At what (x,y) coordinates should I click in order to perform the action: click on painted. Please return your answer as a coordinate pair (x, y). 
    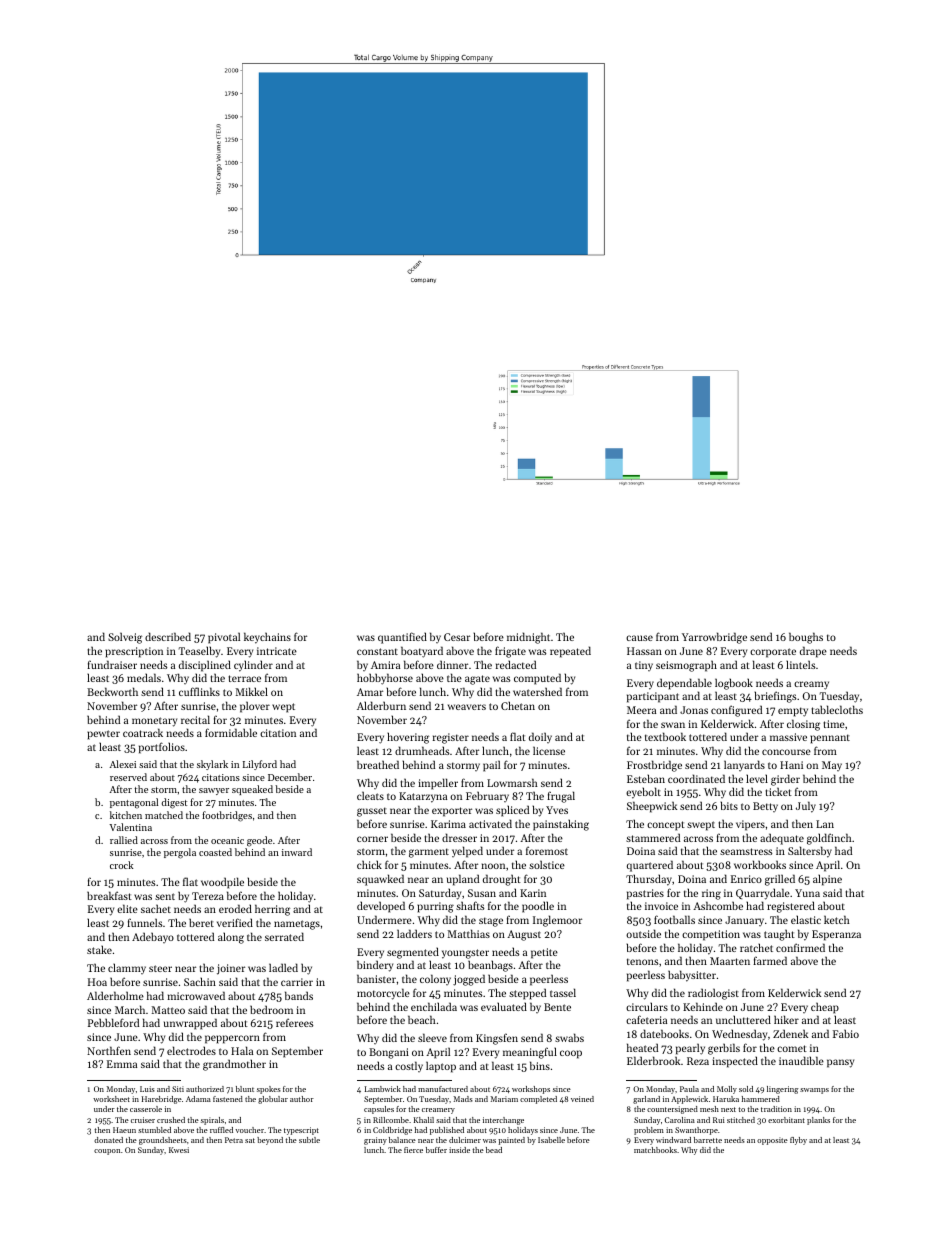
    Looking at the image, I should click on (511, 1141).
